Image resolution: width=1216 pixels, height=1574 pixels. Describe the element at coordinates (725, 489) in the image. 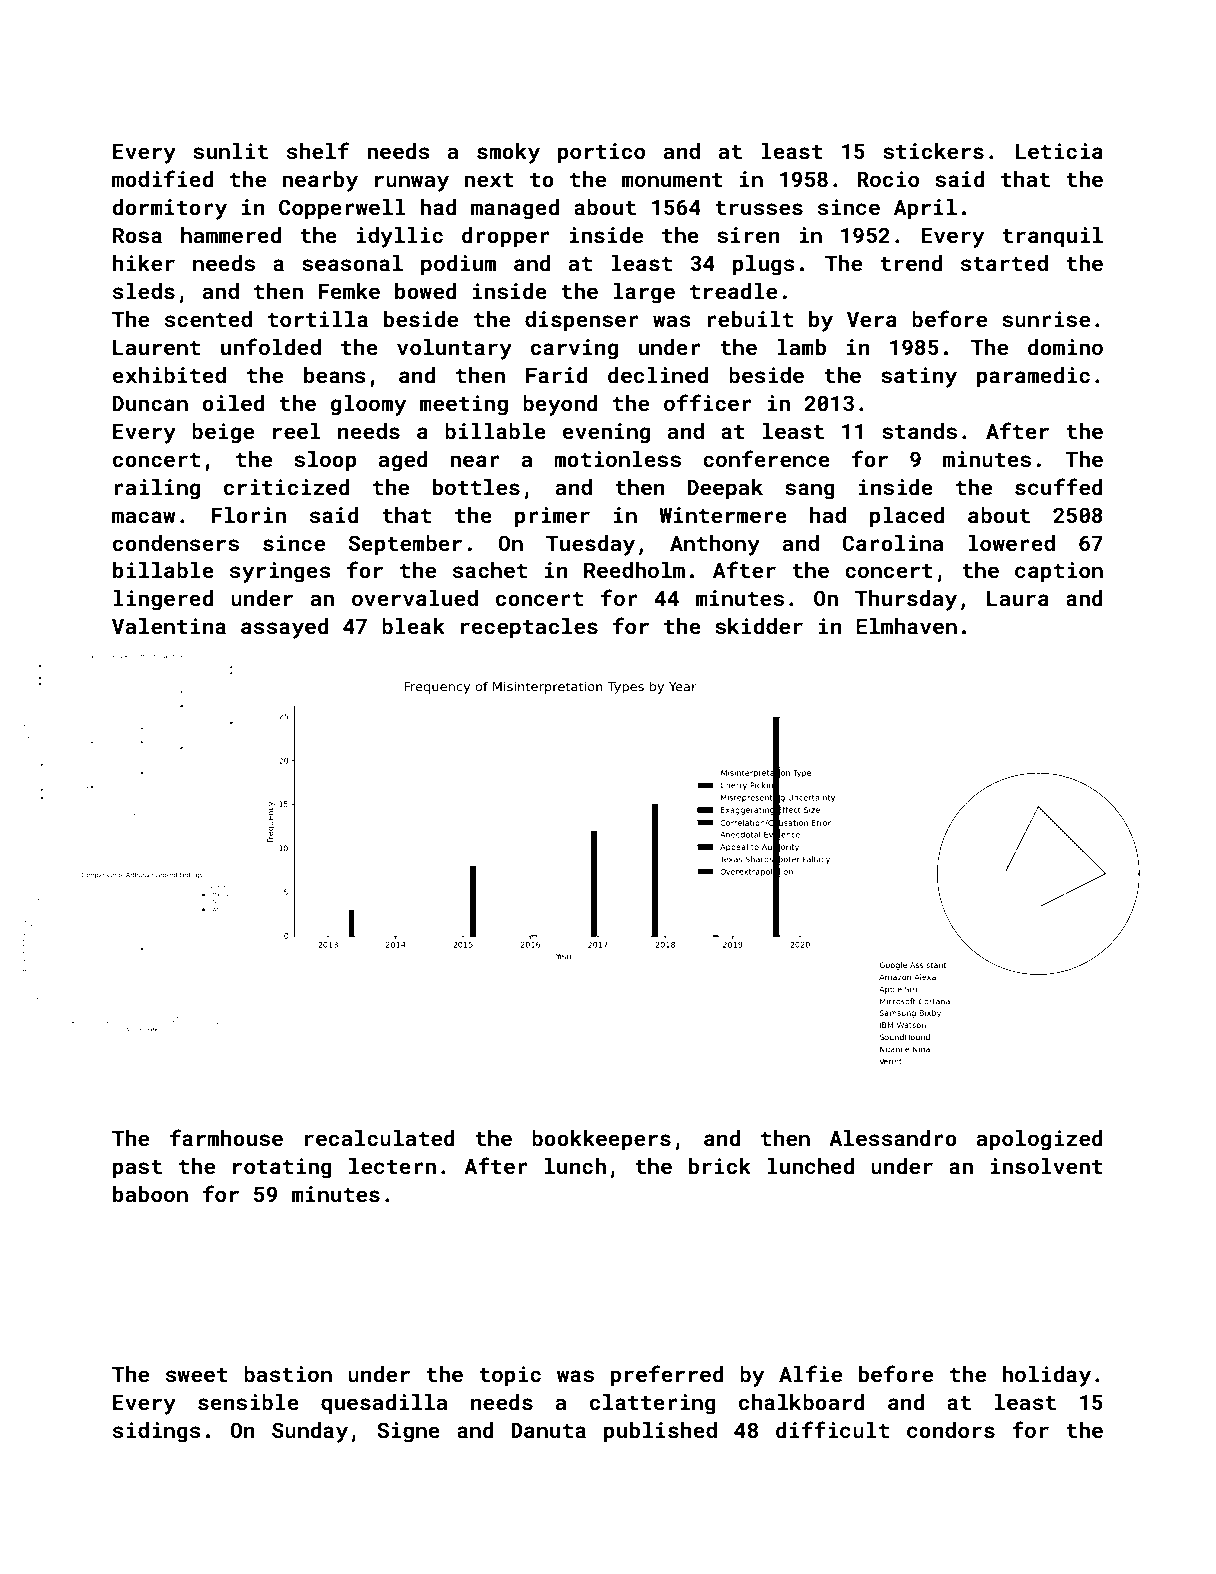

I see `Deepak` at that location.
